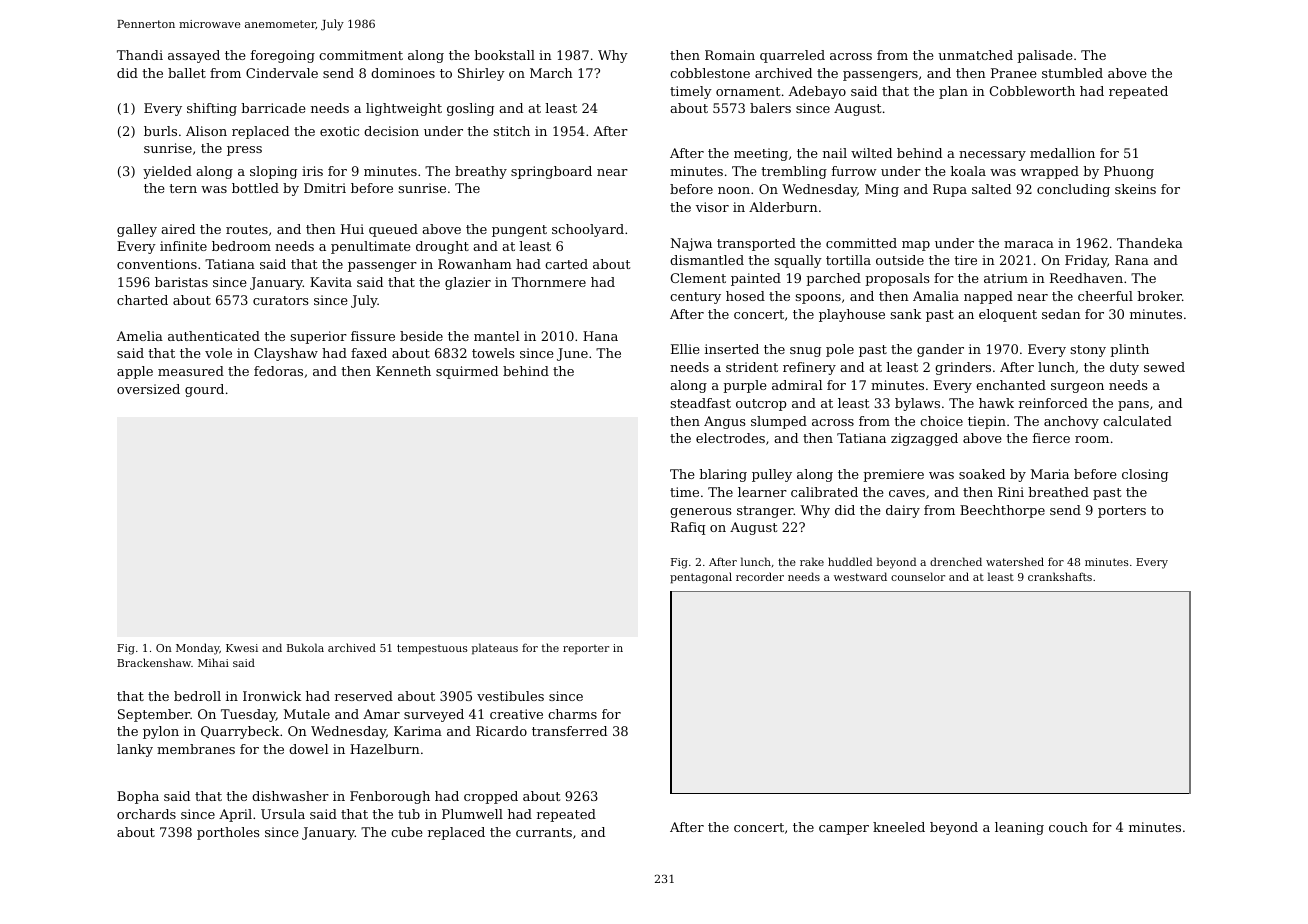  I want to click on pylon, so click(161, 732).
